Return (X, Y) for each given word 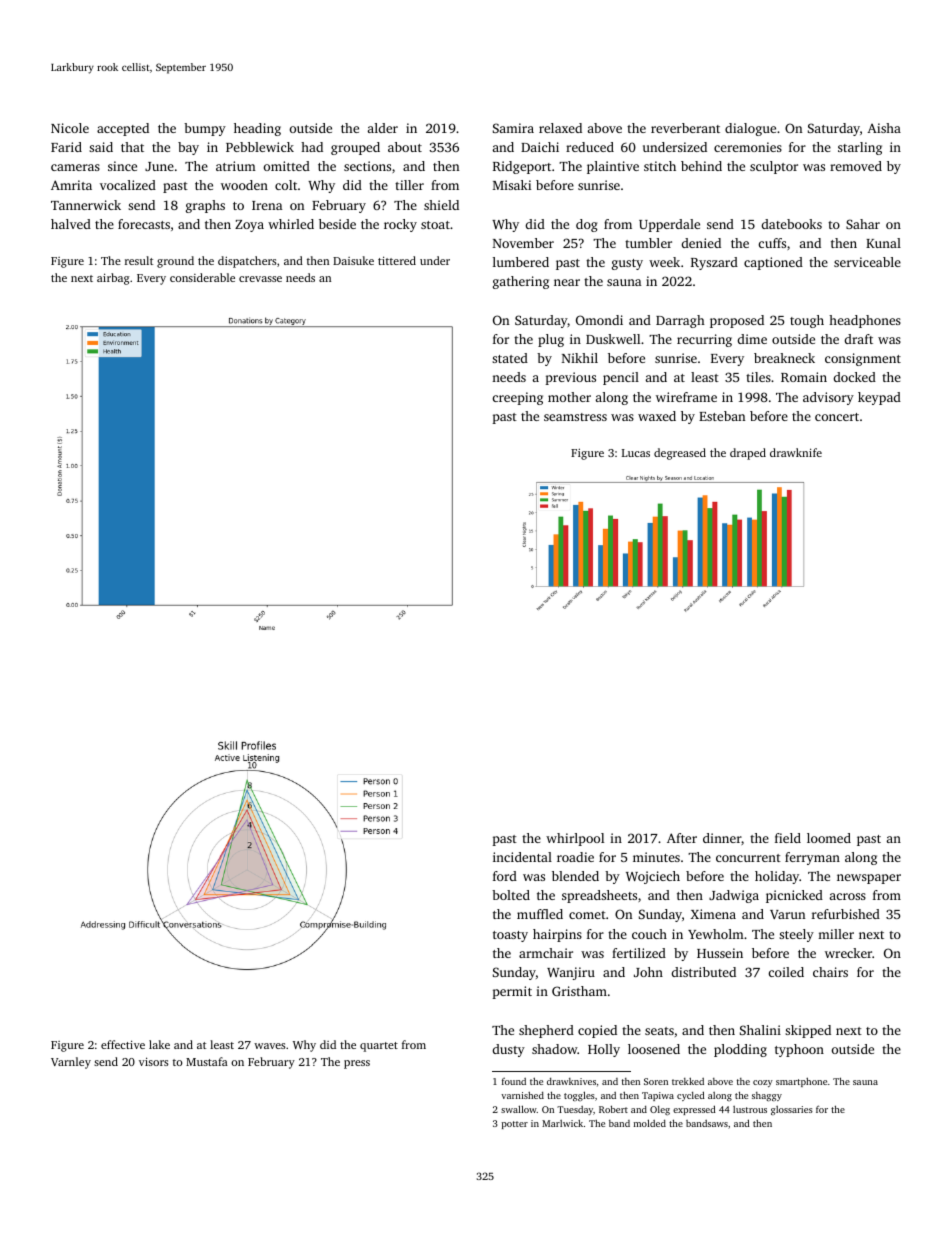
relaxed (560, 128)
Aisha (884, 128)
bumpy (205, 129)
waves (269, 1046)
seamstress (575, 417)
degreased (680, 454)
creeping (518, 398)
